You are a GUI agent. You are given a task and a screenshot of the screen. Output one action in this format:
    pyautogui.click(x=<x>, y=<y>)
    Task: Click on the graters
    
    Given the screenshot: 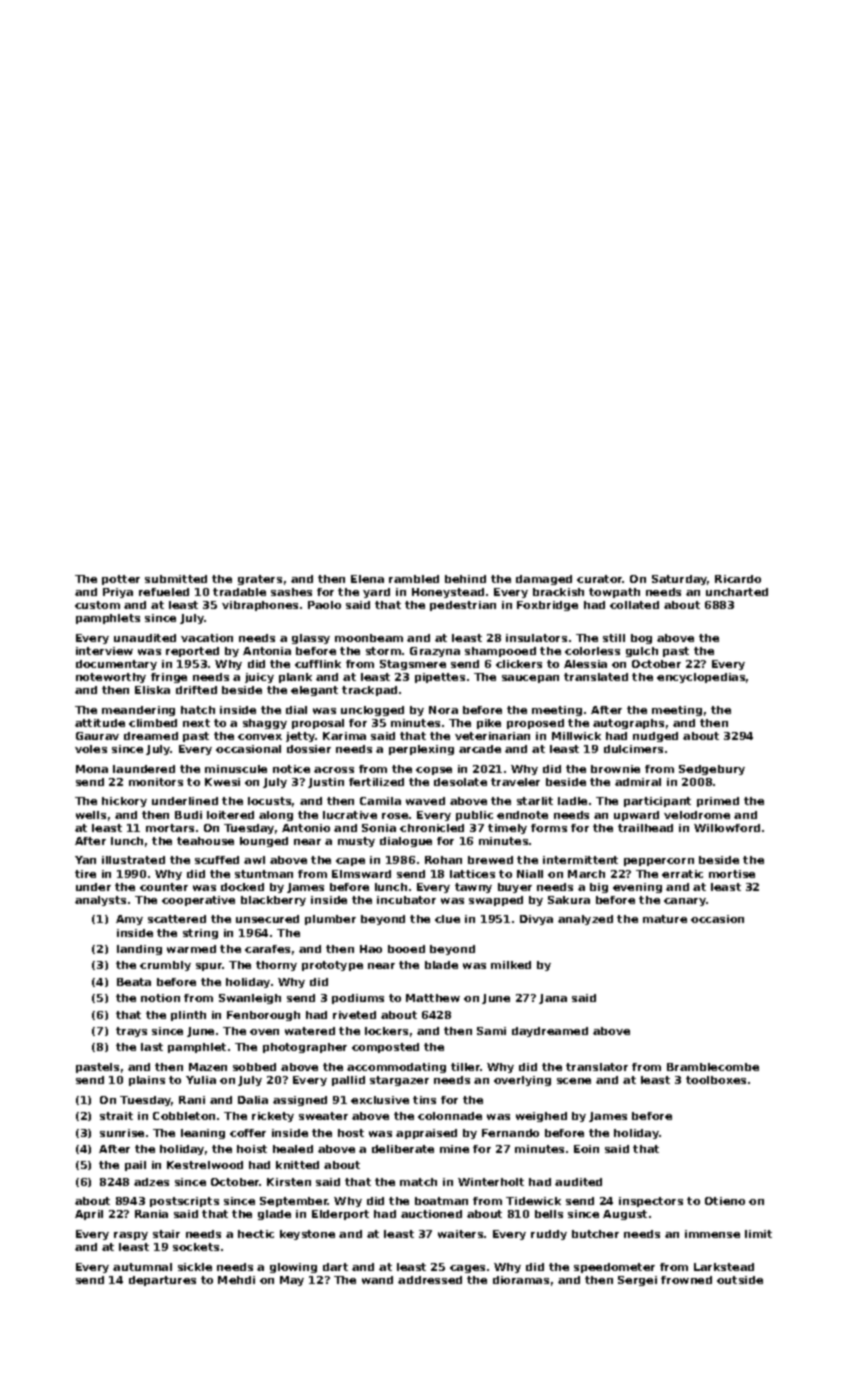 What is the action you would take?
    pyautogui.click(x=260, y=580)
